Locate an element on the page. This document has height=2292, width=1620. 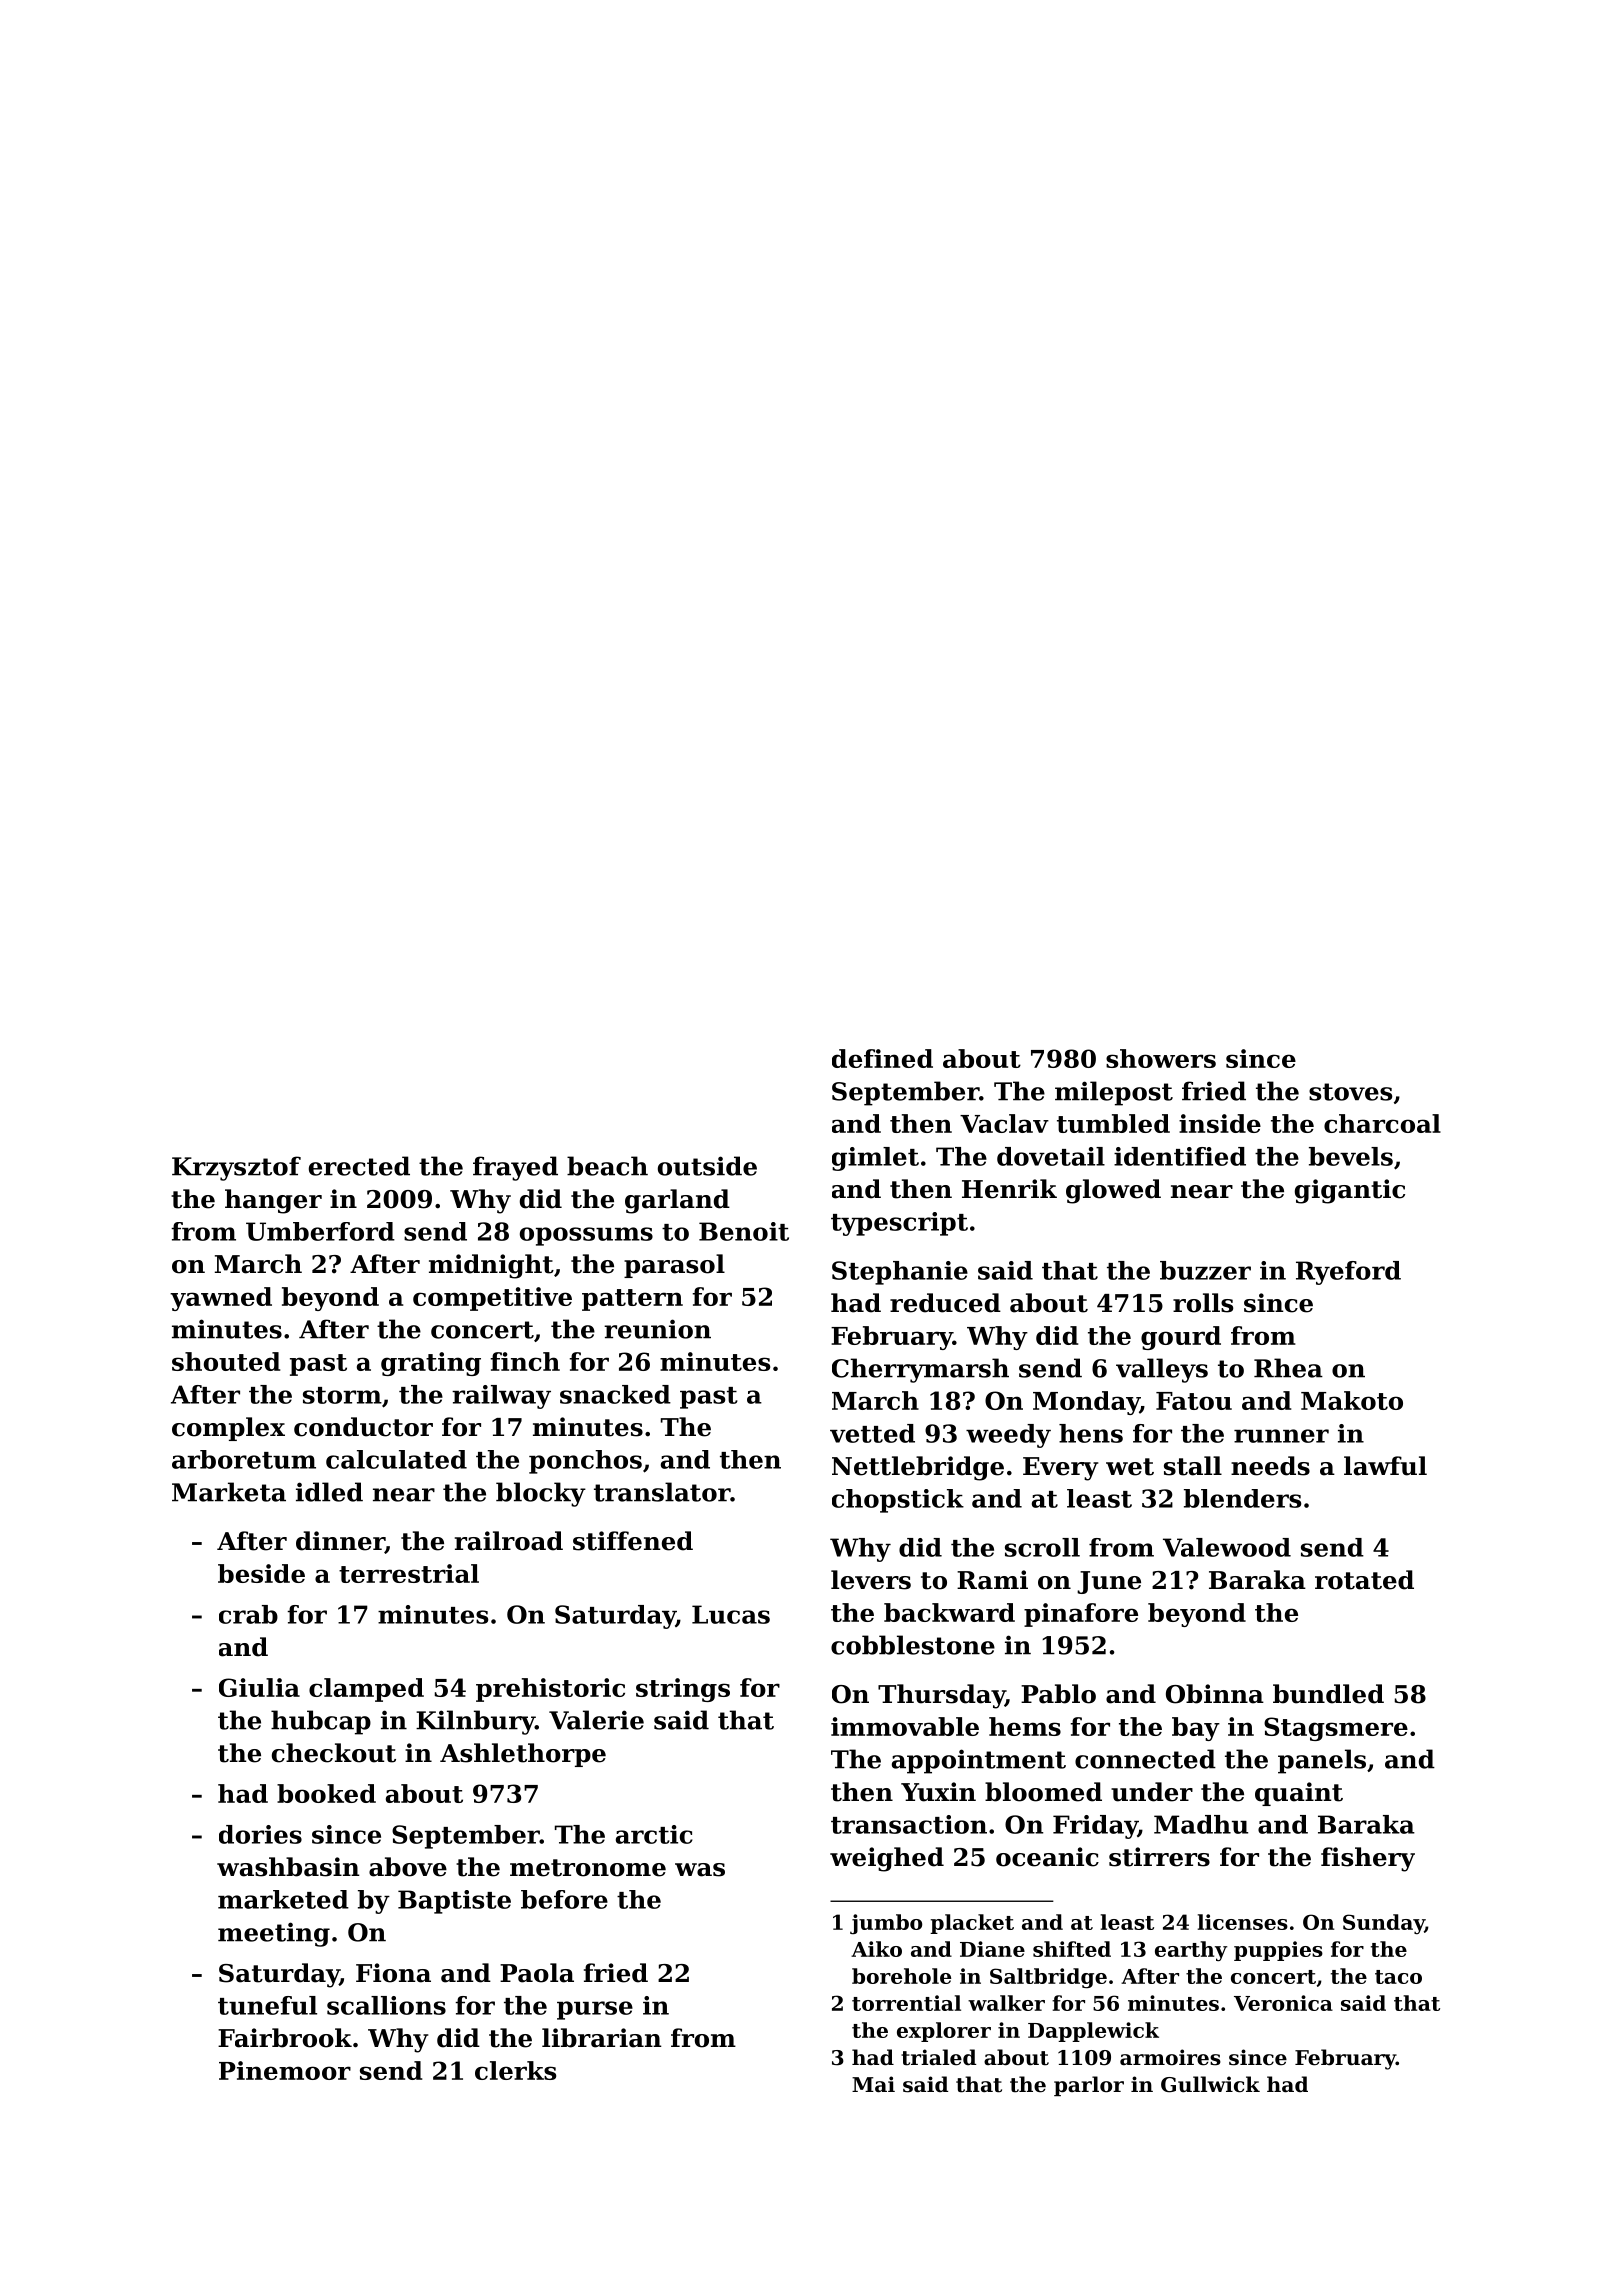
librarian is located at coordinates (602, 2038).
